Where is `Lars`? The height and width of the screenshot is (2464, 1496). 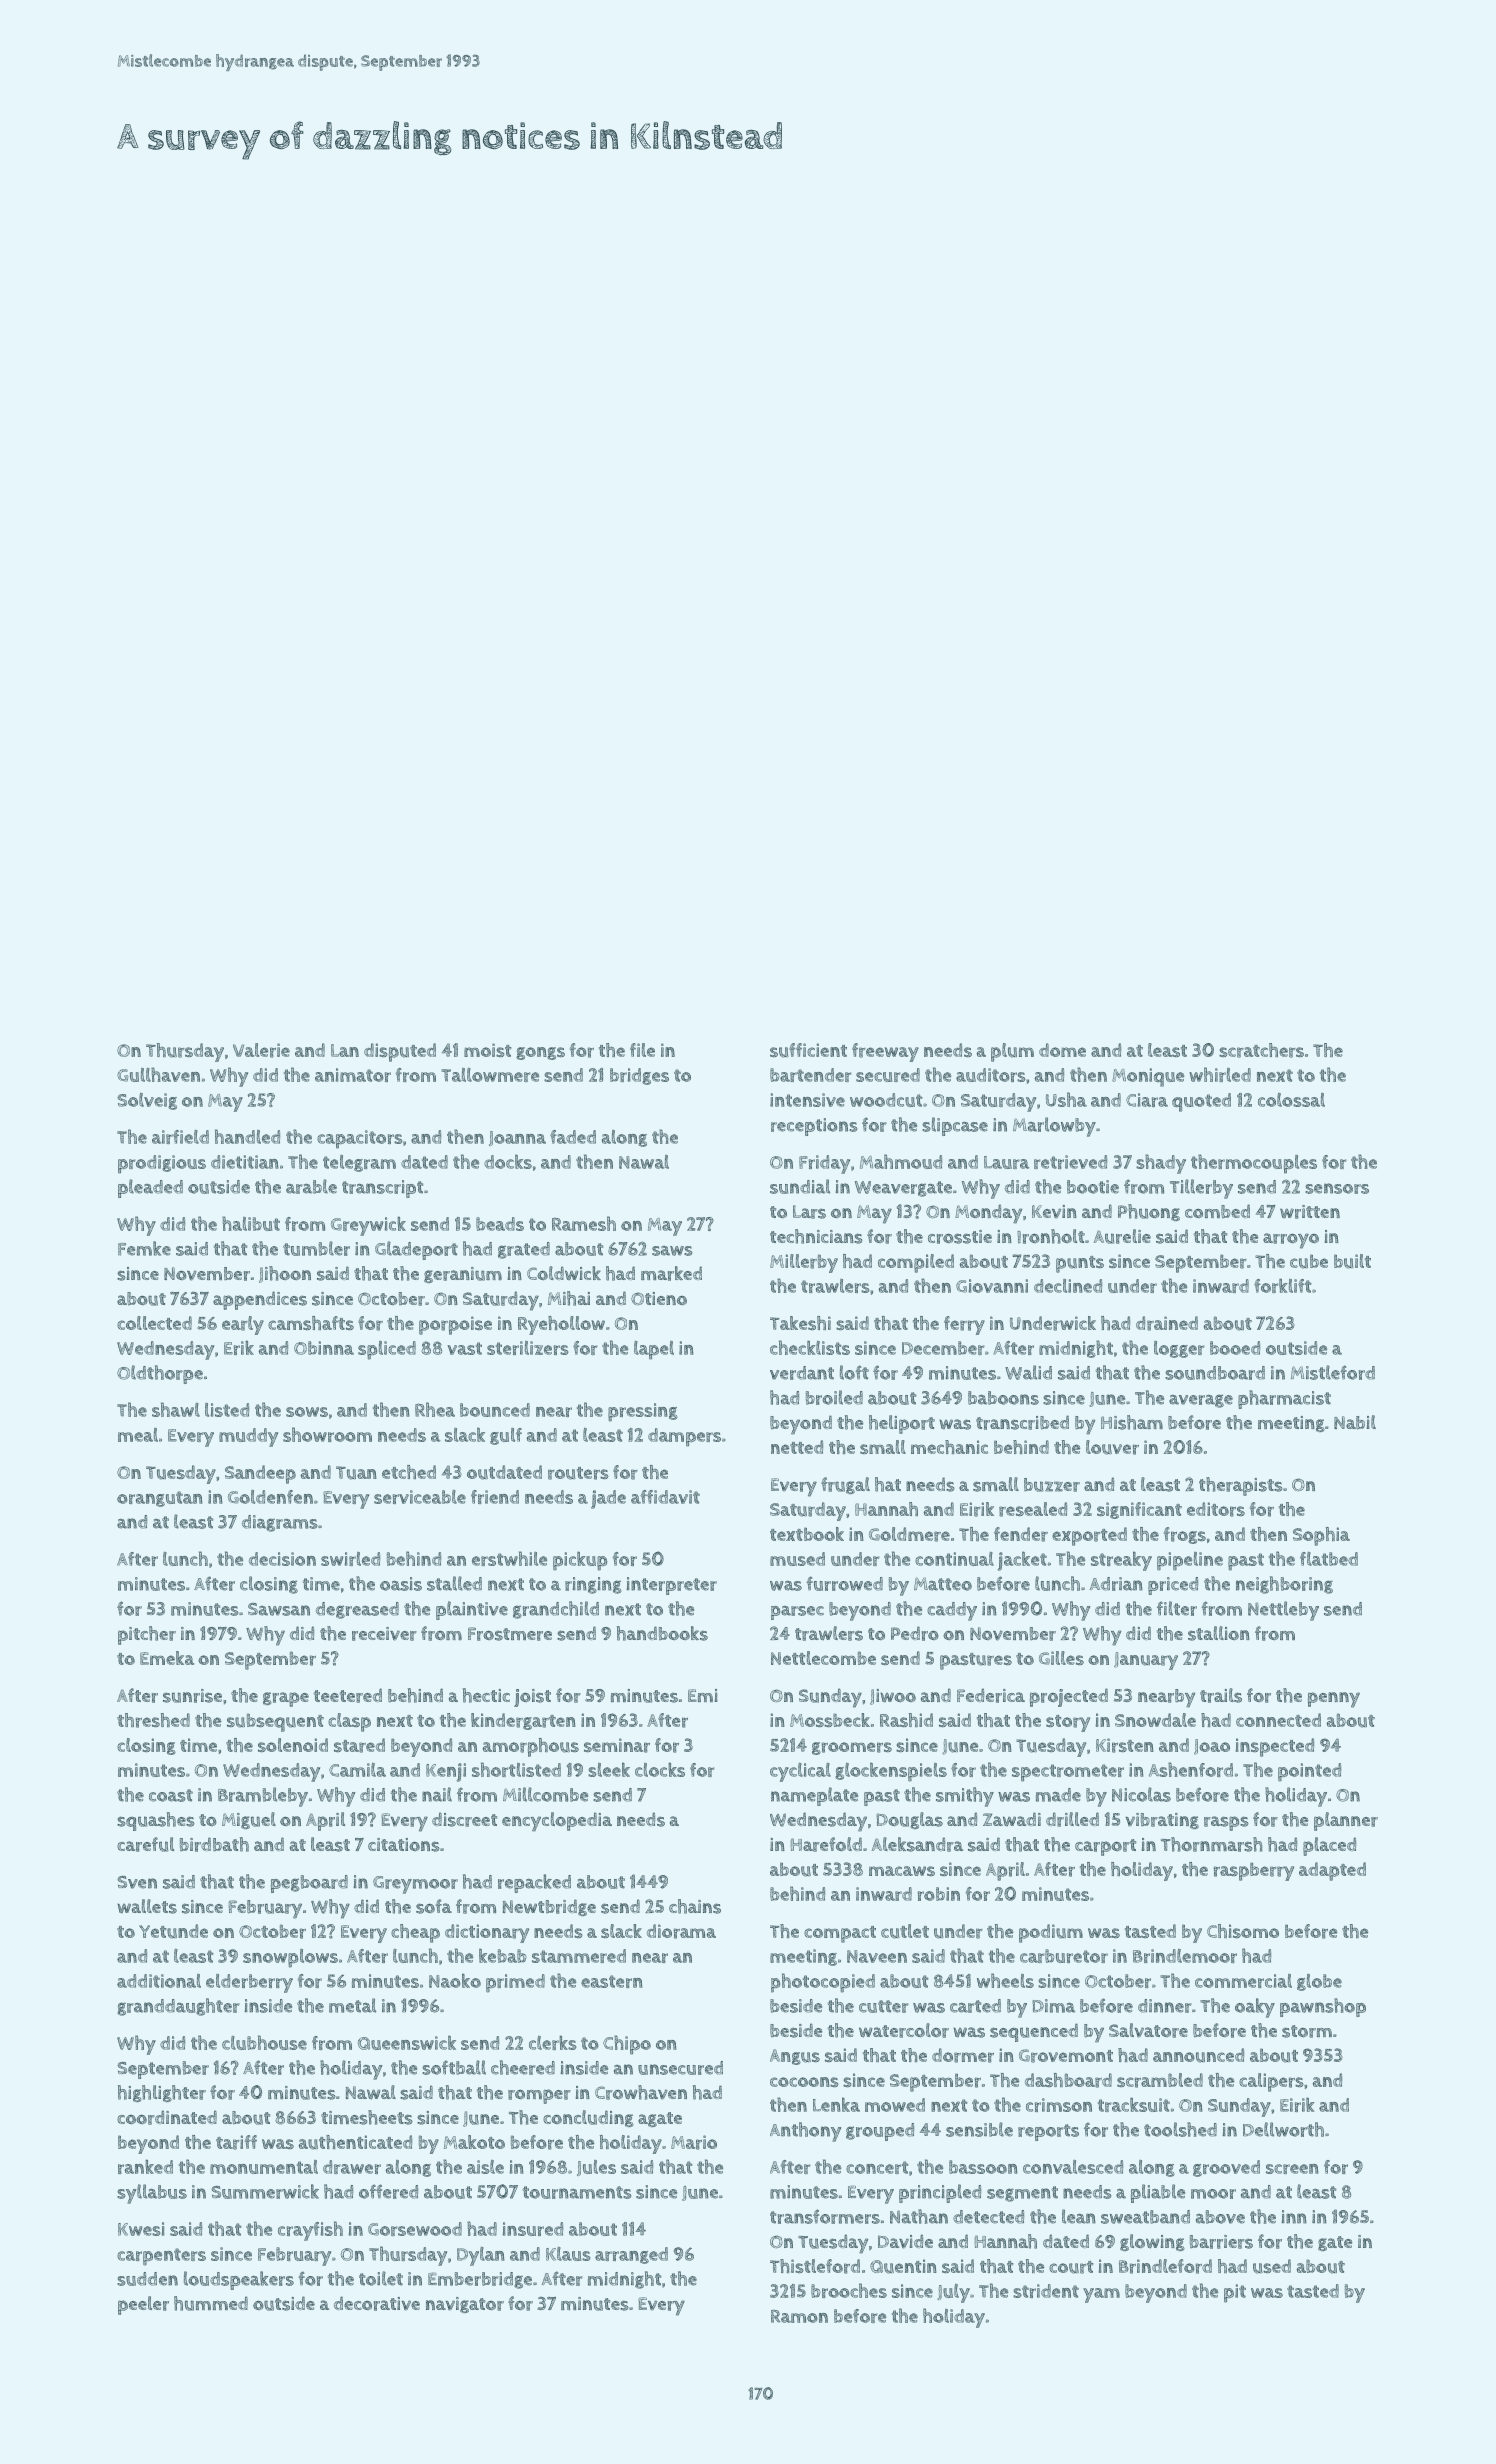
Lars is located at coordinates (809, 1212).
